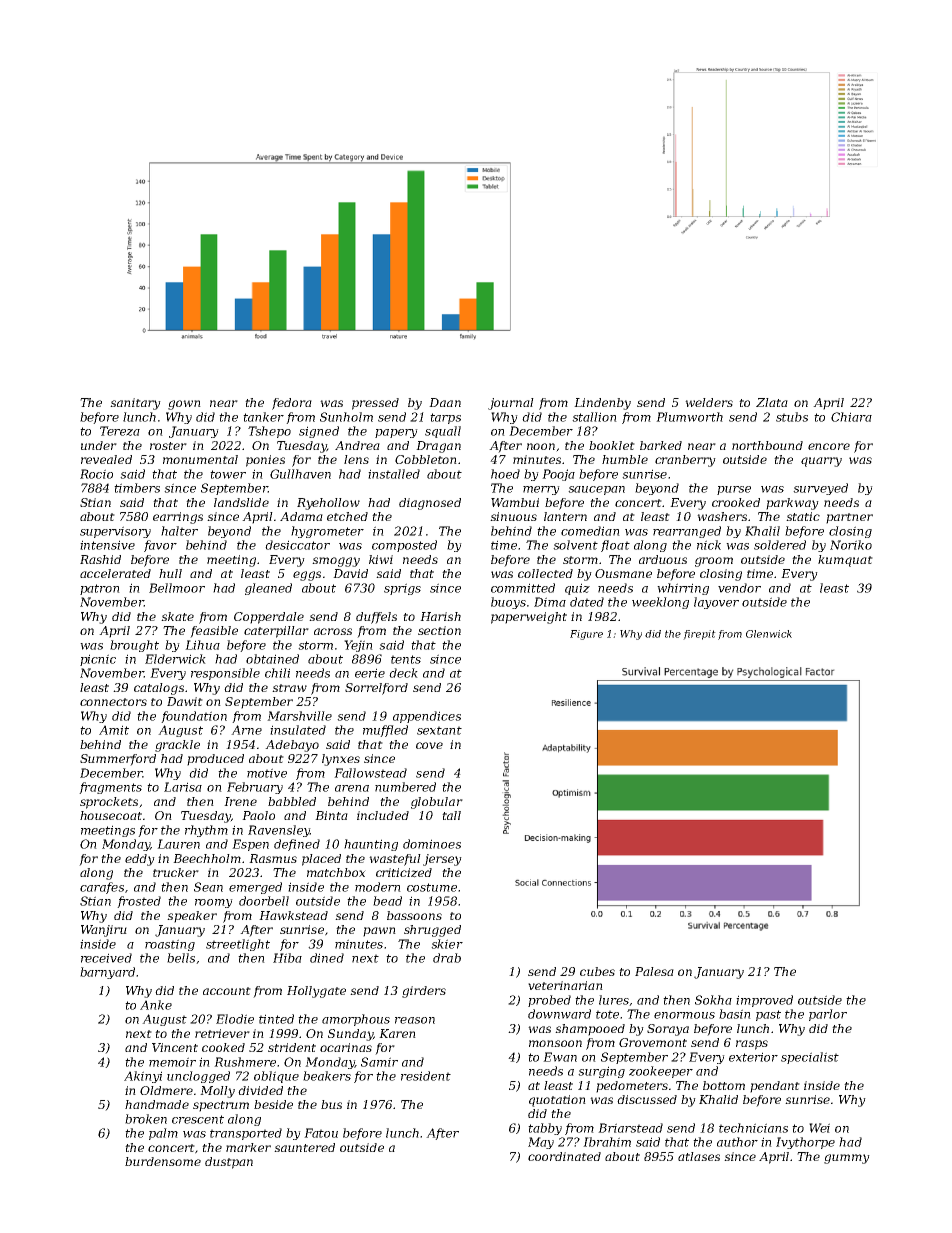  I want to click on caterpillar, so click(276, 632).
